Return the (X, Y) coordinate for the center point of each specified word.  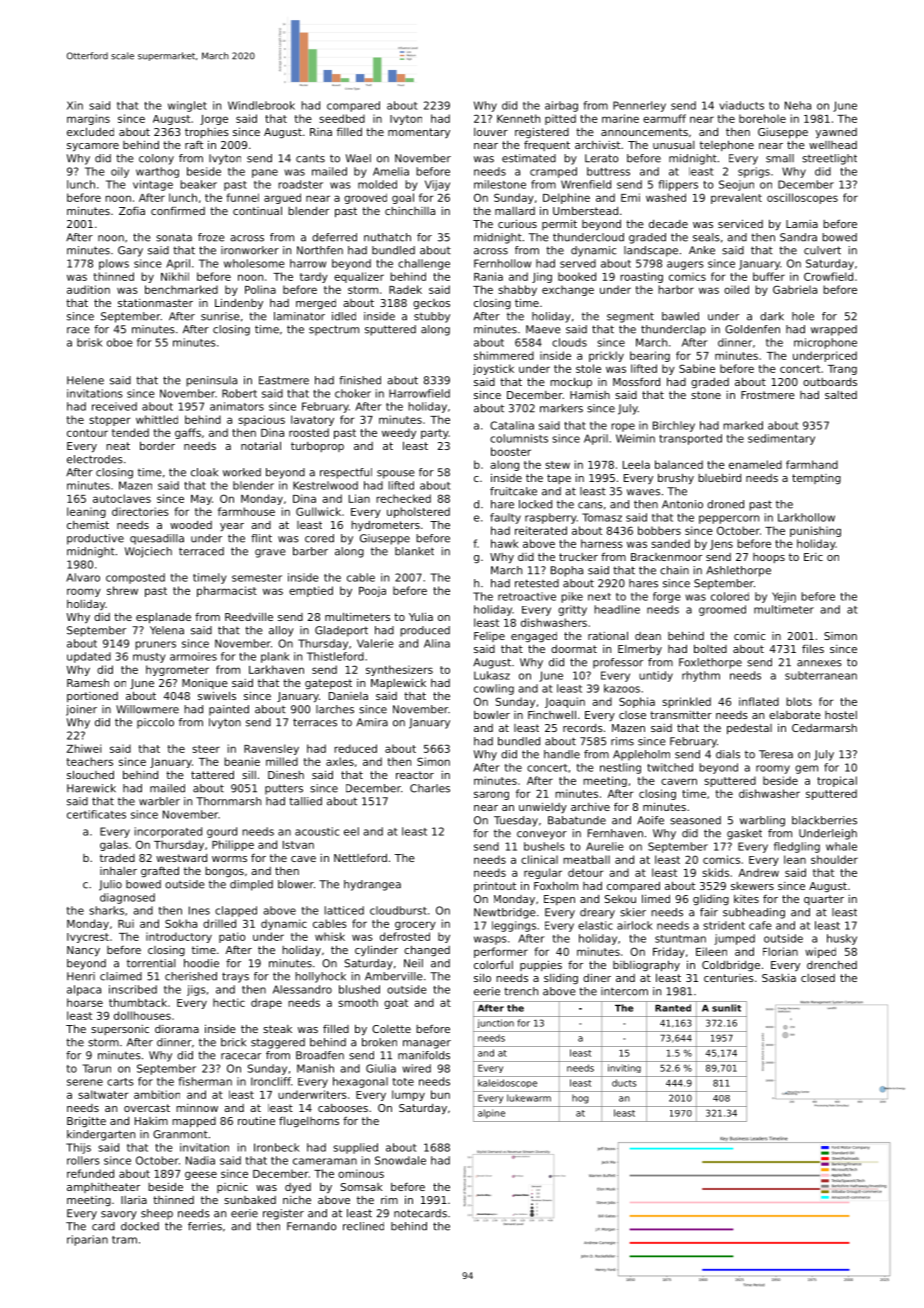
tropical (837, 781)
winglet (187, 106)
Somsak (362, 1187)
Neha (798, 105)
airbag (561, 106)
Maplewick (398, 684)
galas (114, 845)
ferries (205, 1226)
